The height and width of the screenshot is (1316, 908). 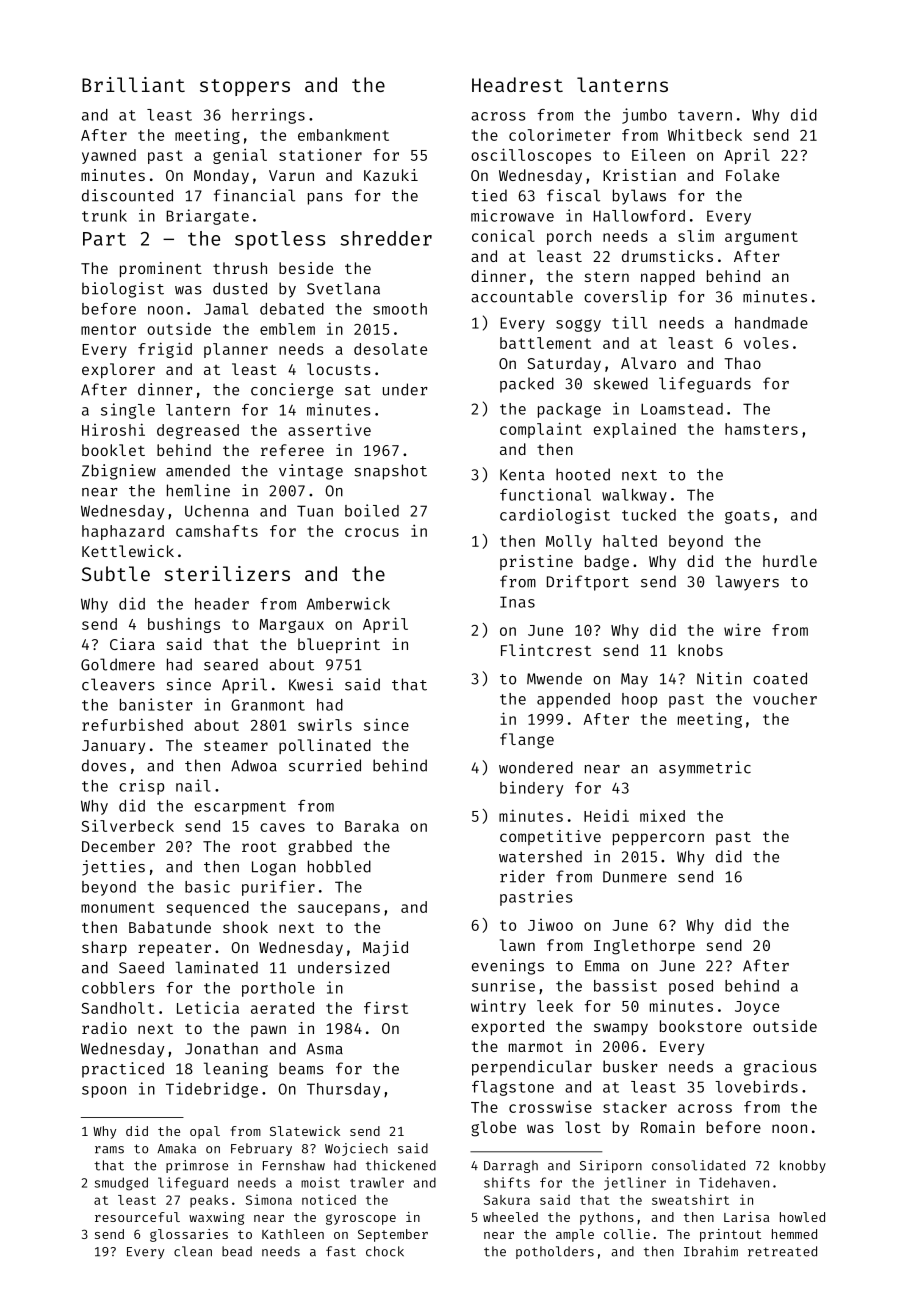 I want to click on February, so click(x=261, y=1149).
